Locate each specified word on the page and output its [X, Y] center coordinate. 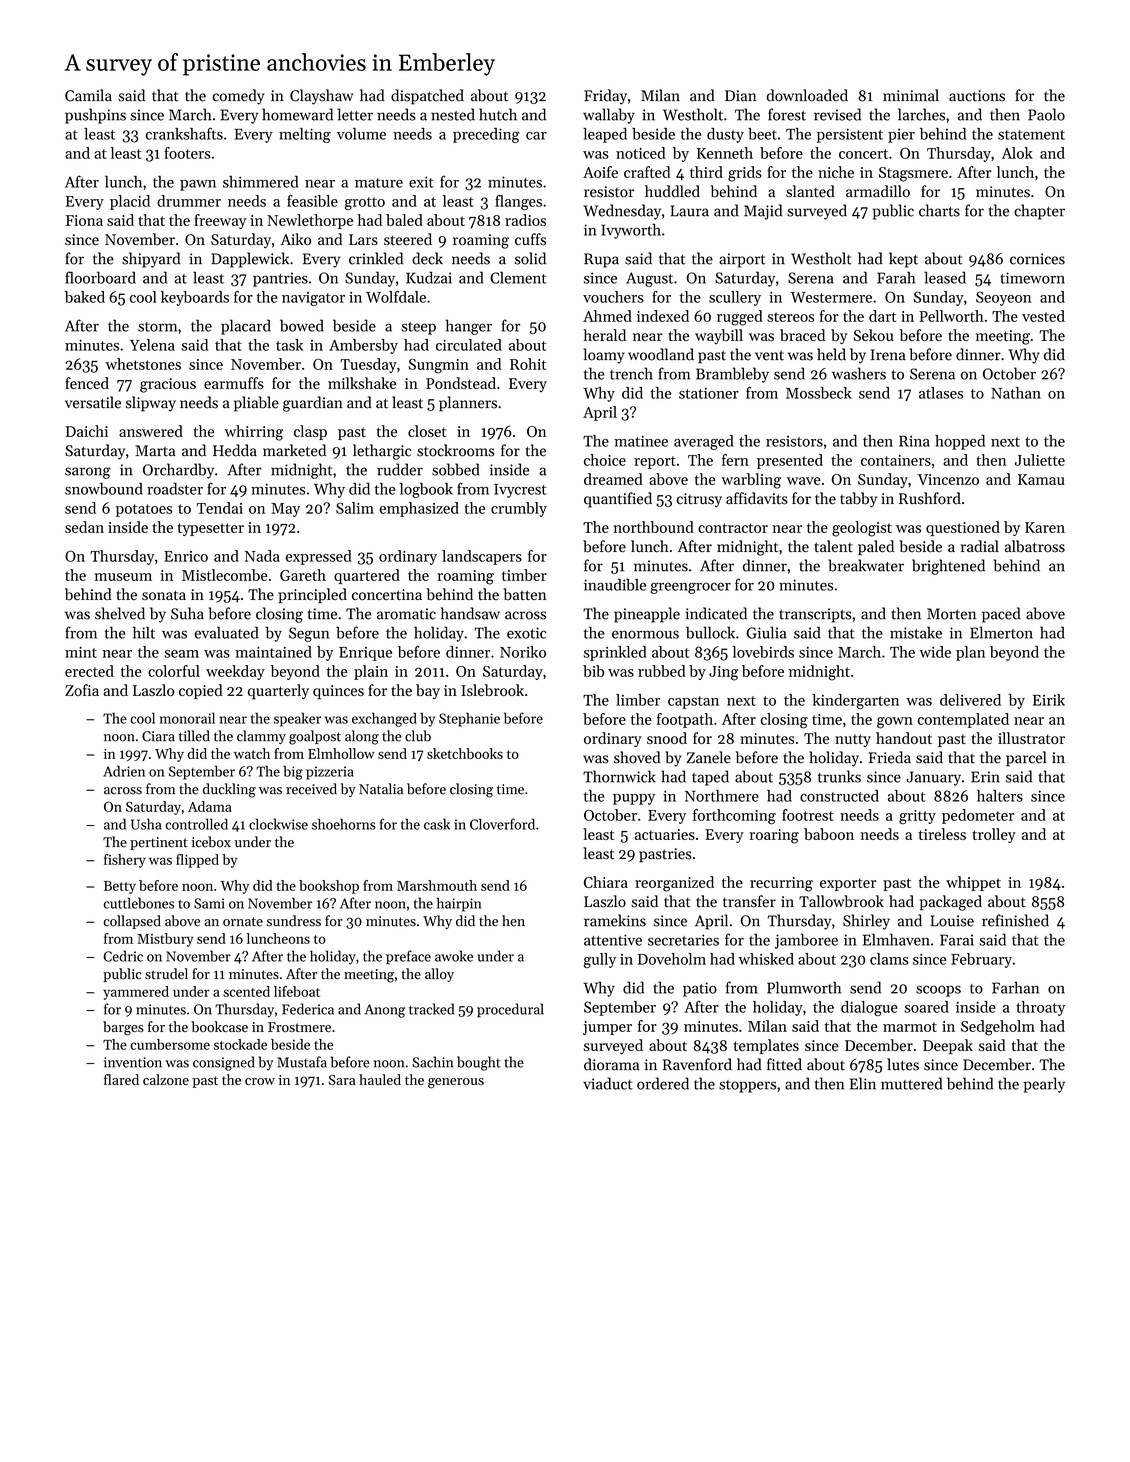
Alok [1017, 153]
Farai [957, 940]
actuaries [665, 834]
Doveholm [672, 959]
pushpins [95, 116]
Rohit [528, 364]
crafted [647, 172]
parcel [1026, 759]
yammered [136, 993]
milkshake [362, 383]
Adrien [124, 771]
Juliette [1040, 460]
